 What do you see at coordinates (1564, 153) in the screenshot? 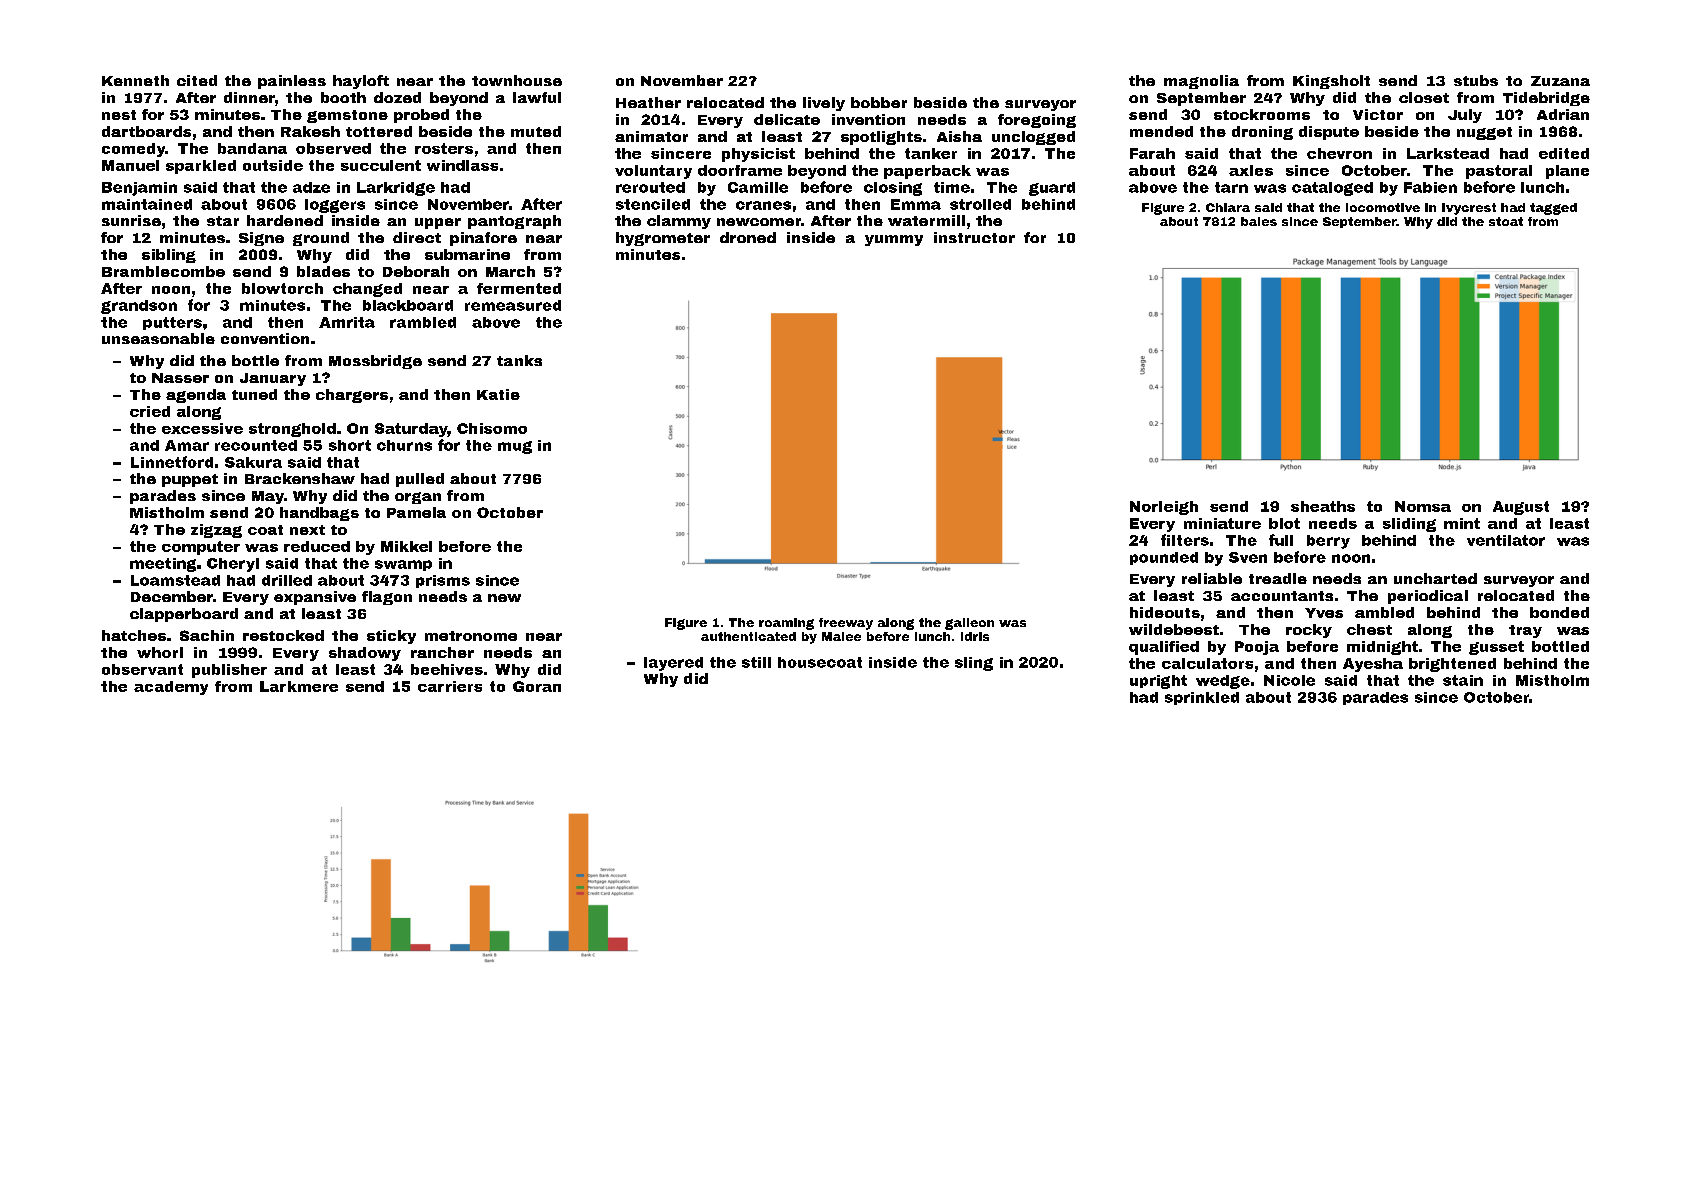
I see `edited` at bounding box center [1564, 153].
